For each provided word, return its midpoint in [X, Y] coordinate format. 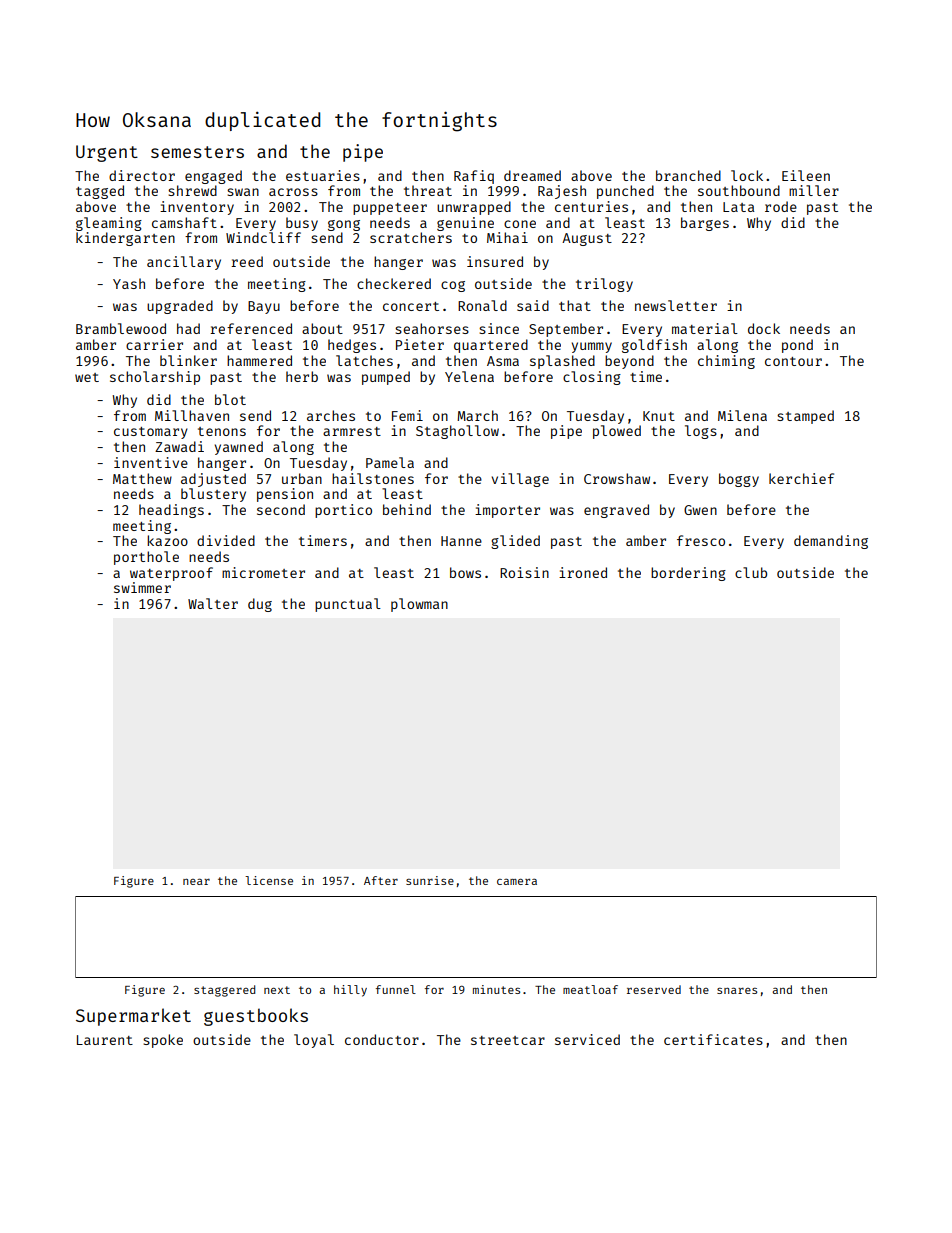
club [751, 572]
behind [407, 509]
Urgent [107, 153]
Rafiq [474, 177]
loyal [314, 1041]
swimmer [142, 587]
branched [688, 175]
